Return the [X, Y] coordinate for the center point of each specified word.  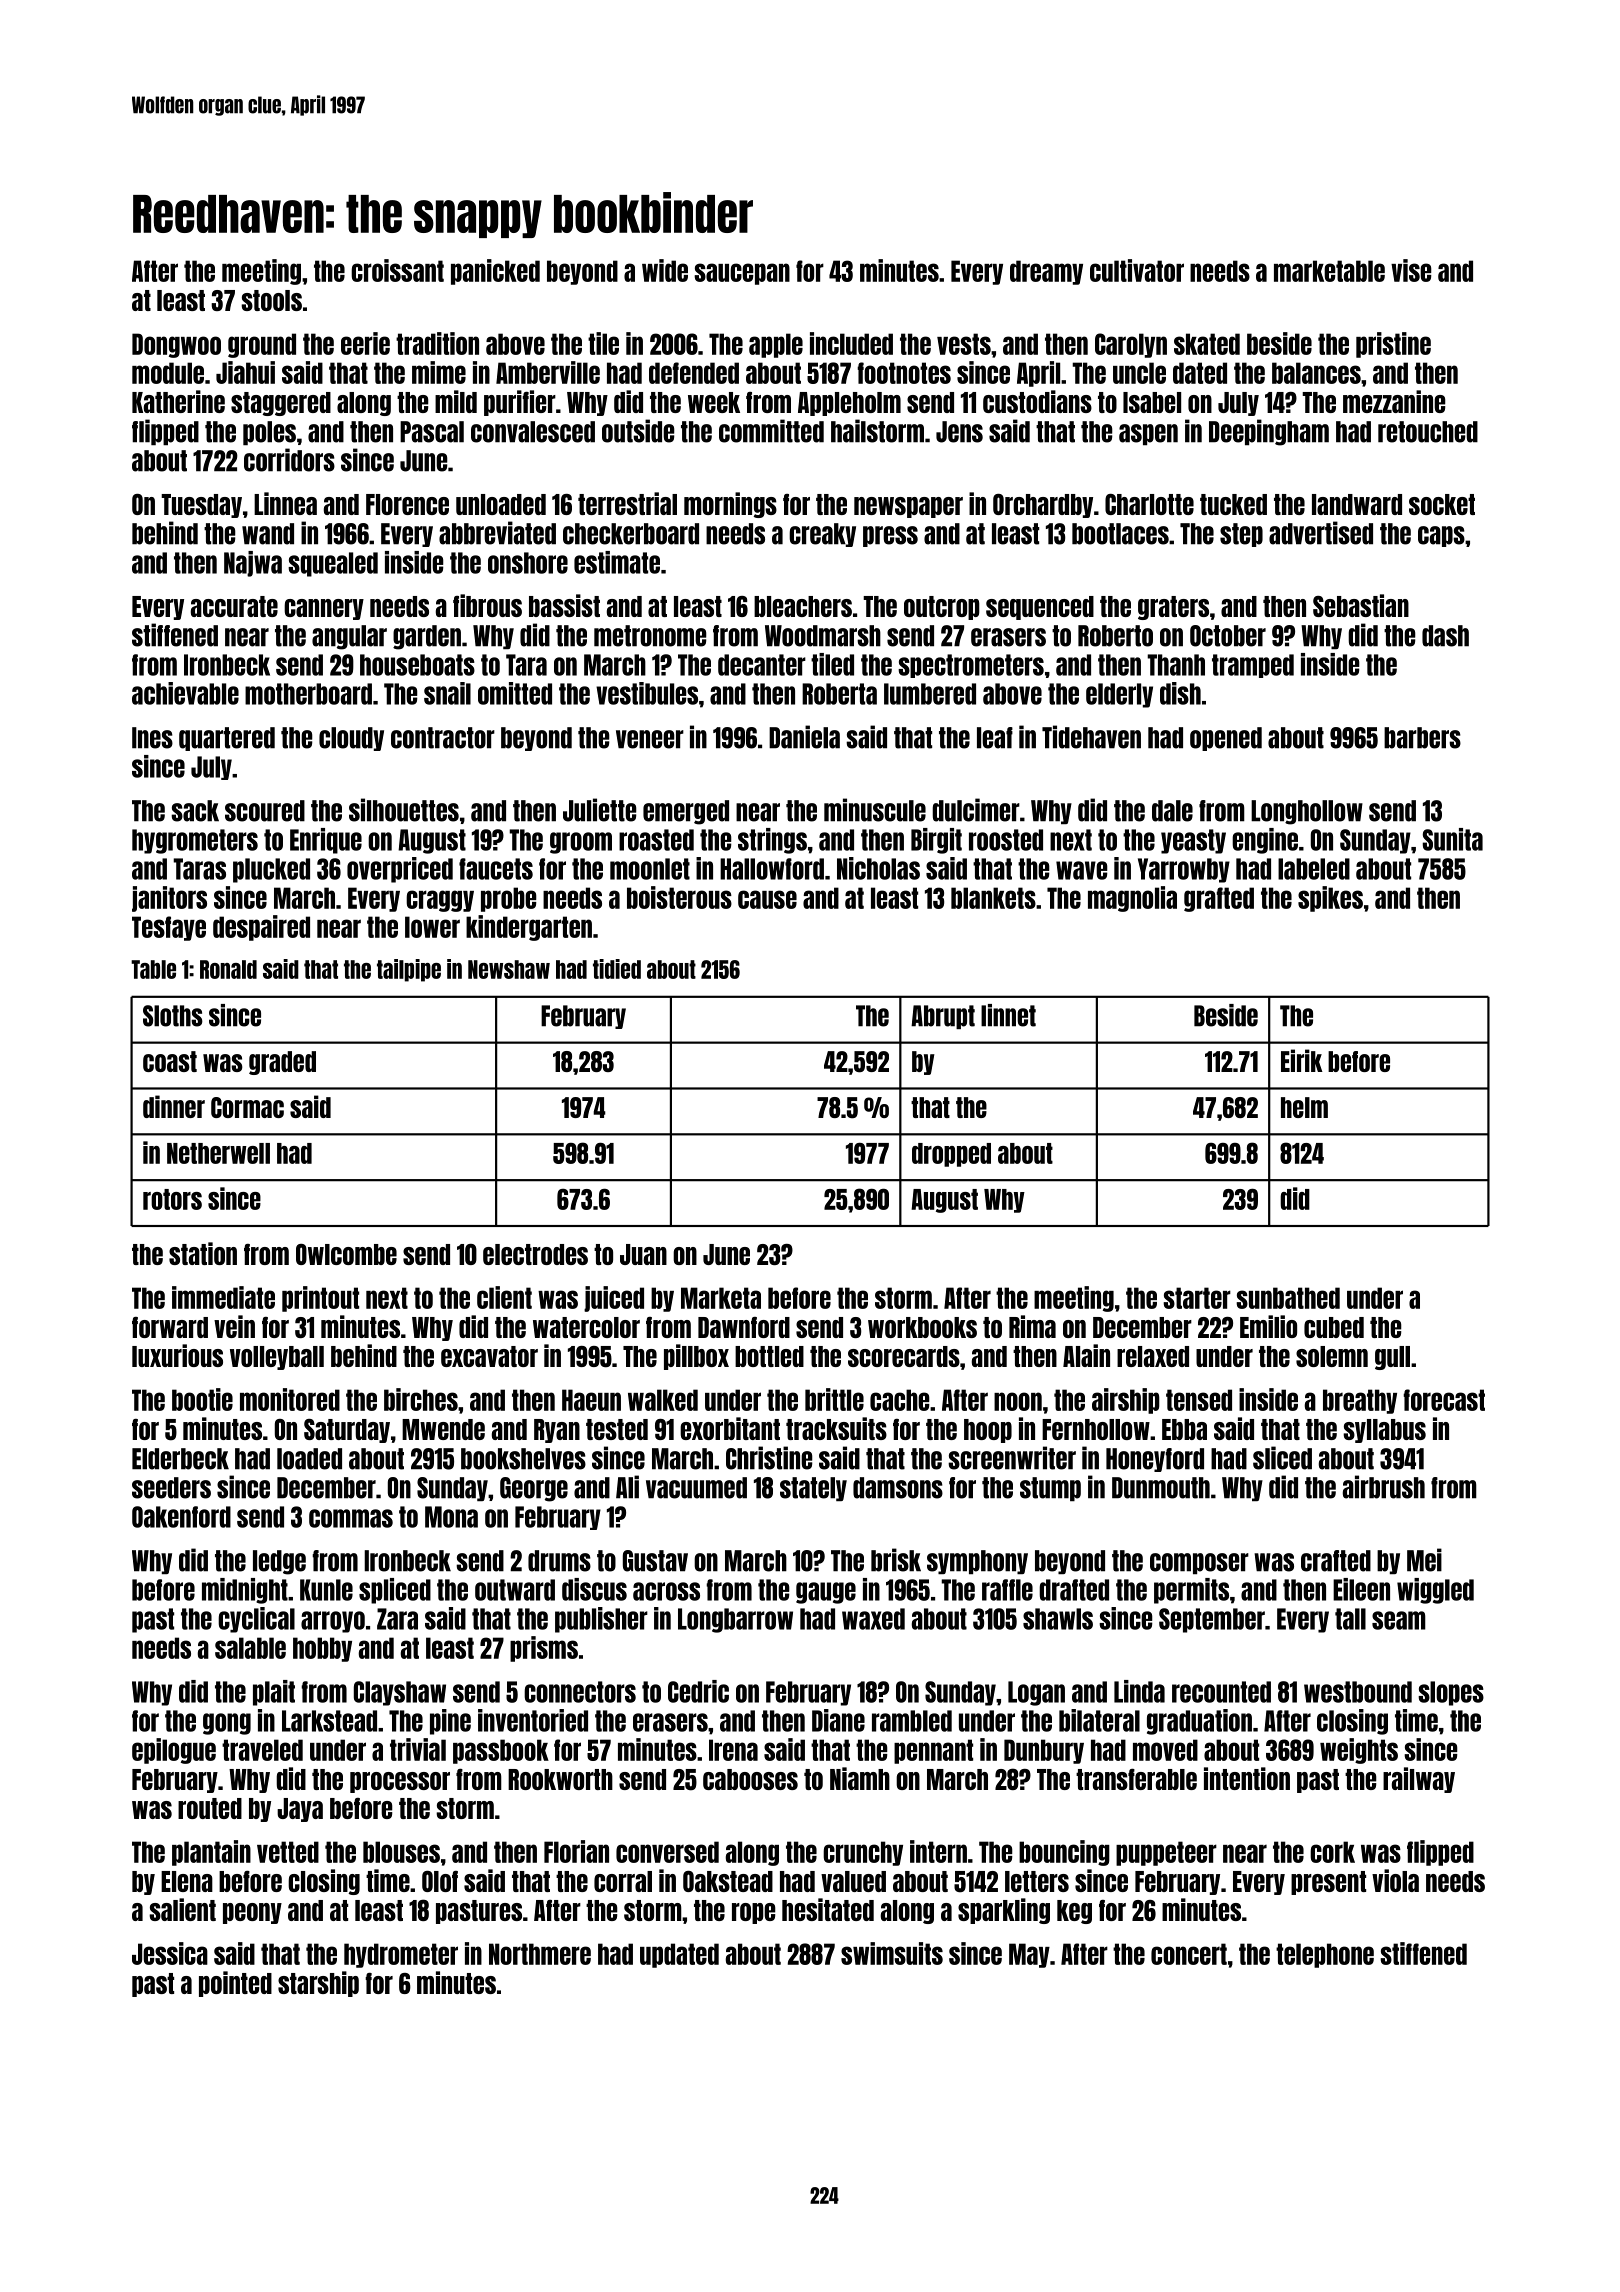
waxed [873, 1619]
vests [964, 344]
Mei [1424, 1560]
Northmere [540, 1954]
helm [1304, 1107]
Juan [643, 1254]
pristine [1393, 345]
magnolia [1132, 899]
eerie [365, 343]
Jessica [170, 1953]
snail [447, 693]
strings [772, 841]
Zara [397, 1619]
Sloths [173, 1016]
